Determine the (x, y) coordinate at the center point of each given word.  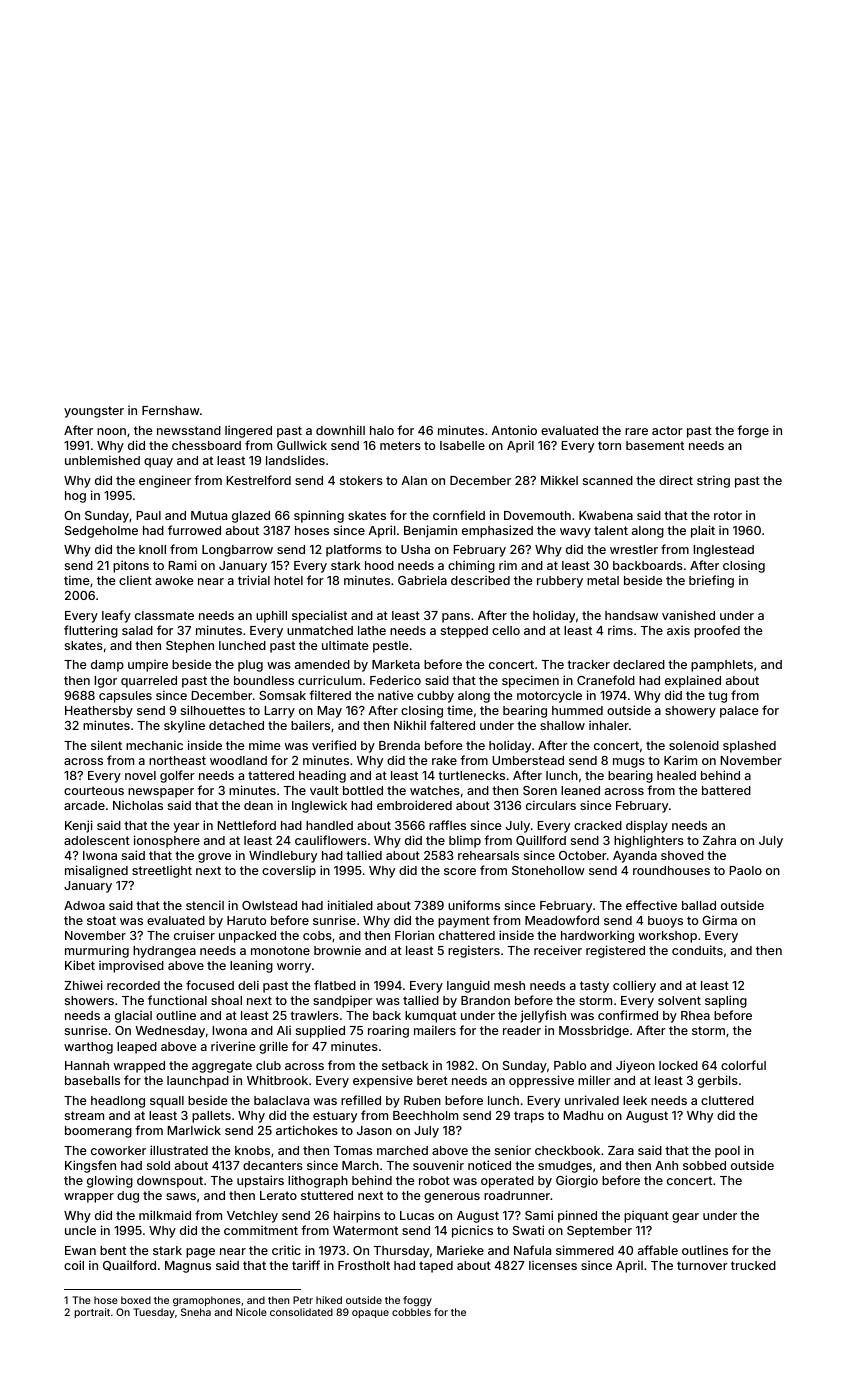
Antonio (514, 430)
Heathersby (99, 712)
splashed (749, 747)
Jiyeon (635, 1066)
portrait (92, 1313)
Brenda (399, 745)
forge (753, 431)
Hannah (87, 1065)
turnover (702, 1265)
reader (522, 1030)
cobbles (411, 1312)
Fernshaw (171, 410)
